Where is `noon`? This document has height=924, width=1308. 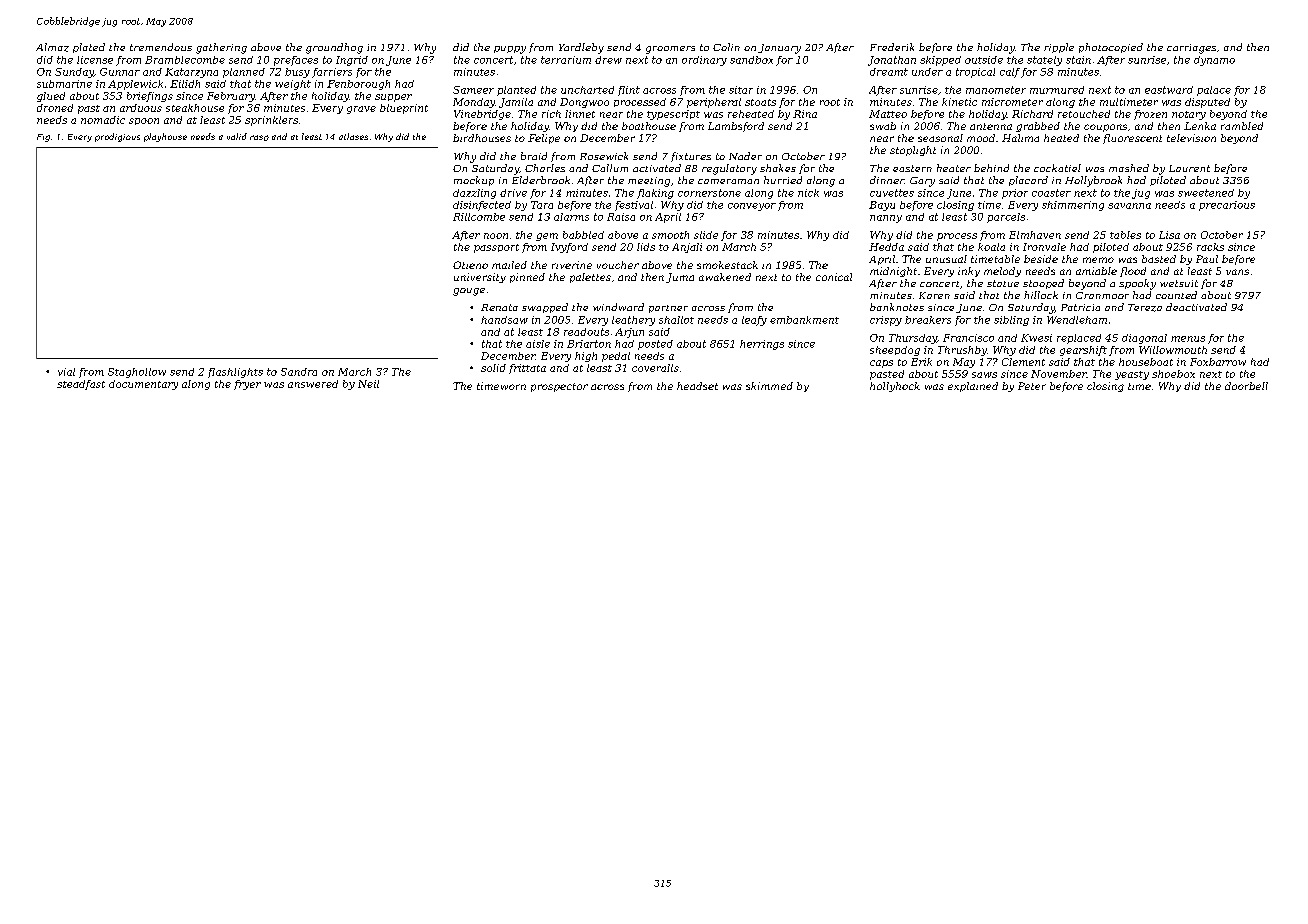 noon is located at coordinates (496, 236).
